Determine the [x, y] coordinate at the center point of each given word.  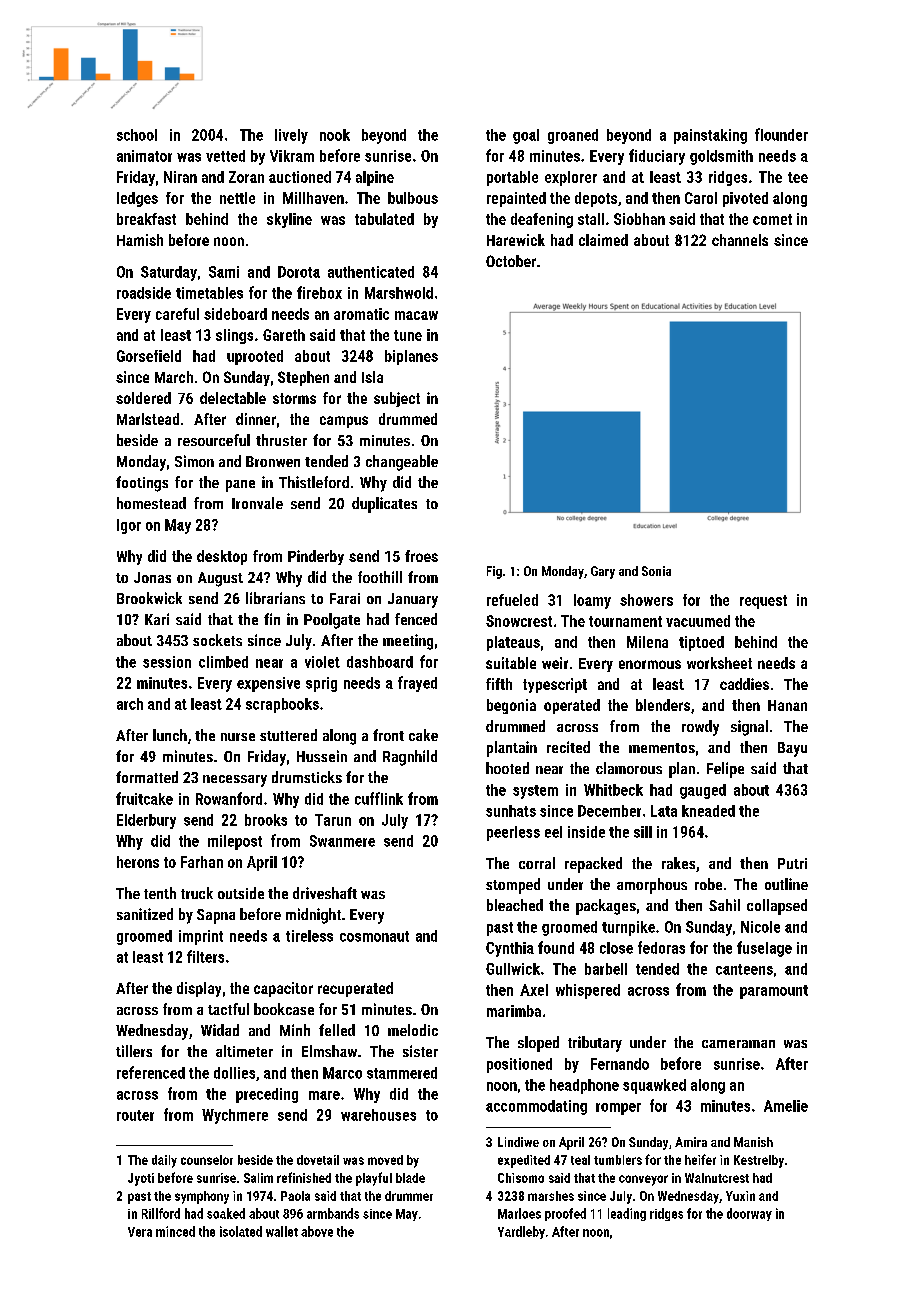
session [167, 662]
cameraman [738, 1044]
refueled [512, 600]
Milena [647, 642]
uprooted [255, 357]
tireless [309, 936]
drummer [409, 1196]
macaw [416, 315]
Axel [534, 990]
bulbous [413, 198]
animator [144, 156]
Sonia [656, 571]
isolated [241, 1231]
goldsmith [721, 157]
